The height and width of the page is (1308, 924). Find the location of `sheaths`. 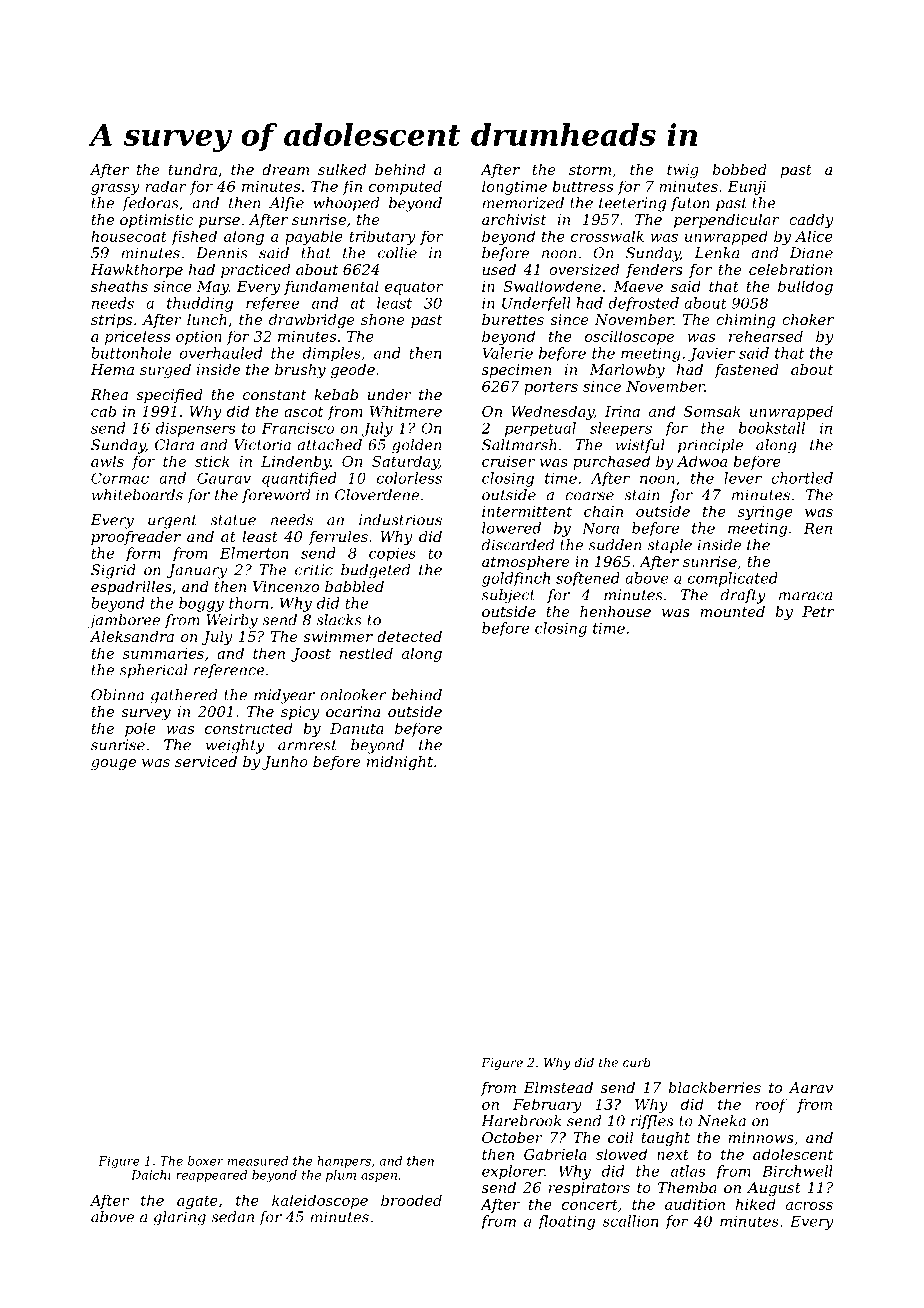

sheaths is located at coordinates (119, 286).
